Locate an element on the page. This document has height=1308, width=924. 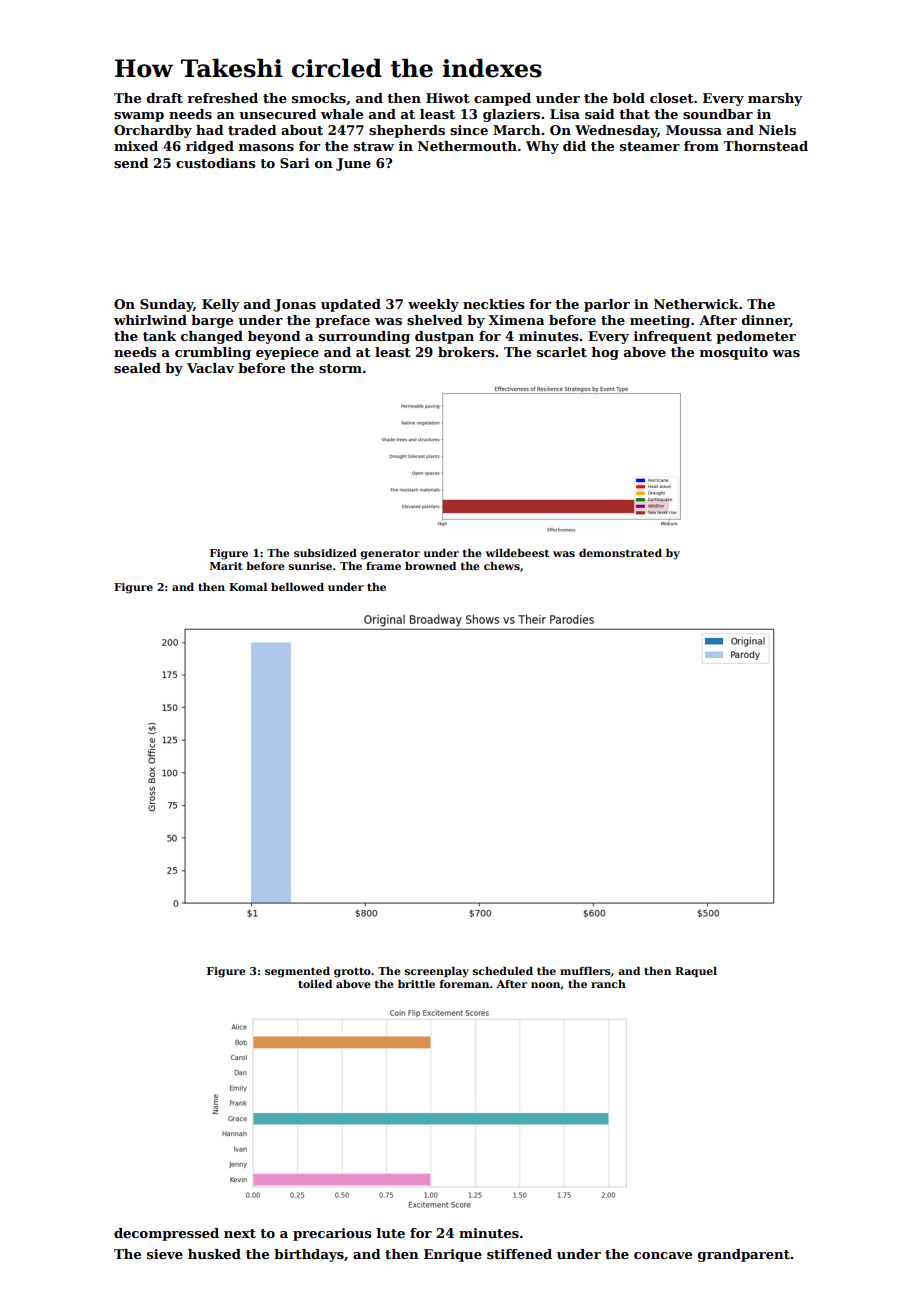
segmented is located at coordinates (297, 972).
